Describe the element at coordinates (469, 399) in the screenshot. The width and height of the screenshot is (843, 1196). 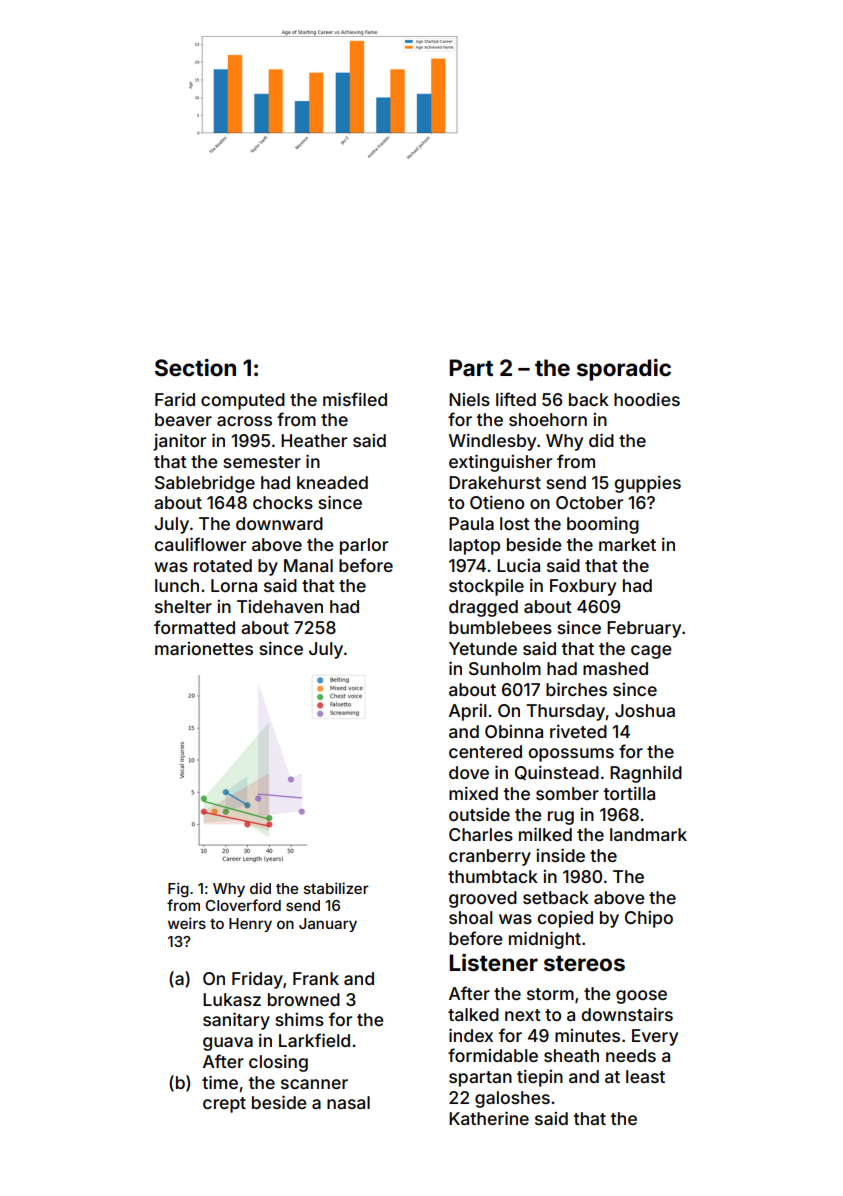
I see `Niels` at that location.
